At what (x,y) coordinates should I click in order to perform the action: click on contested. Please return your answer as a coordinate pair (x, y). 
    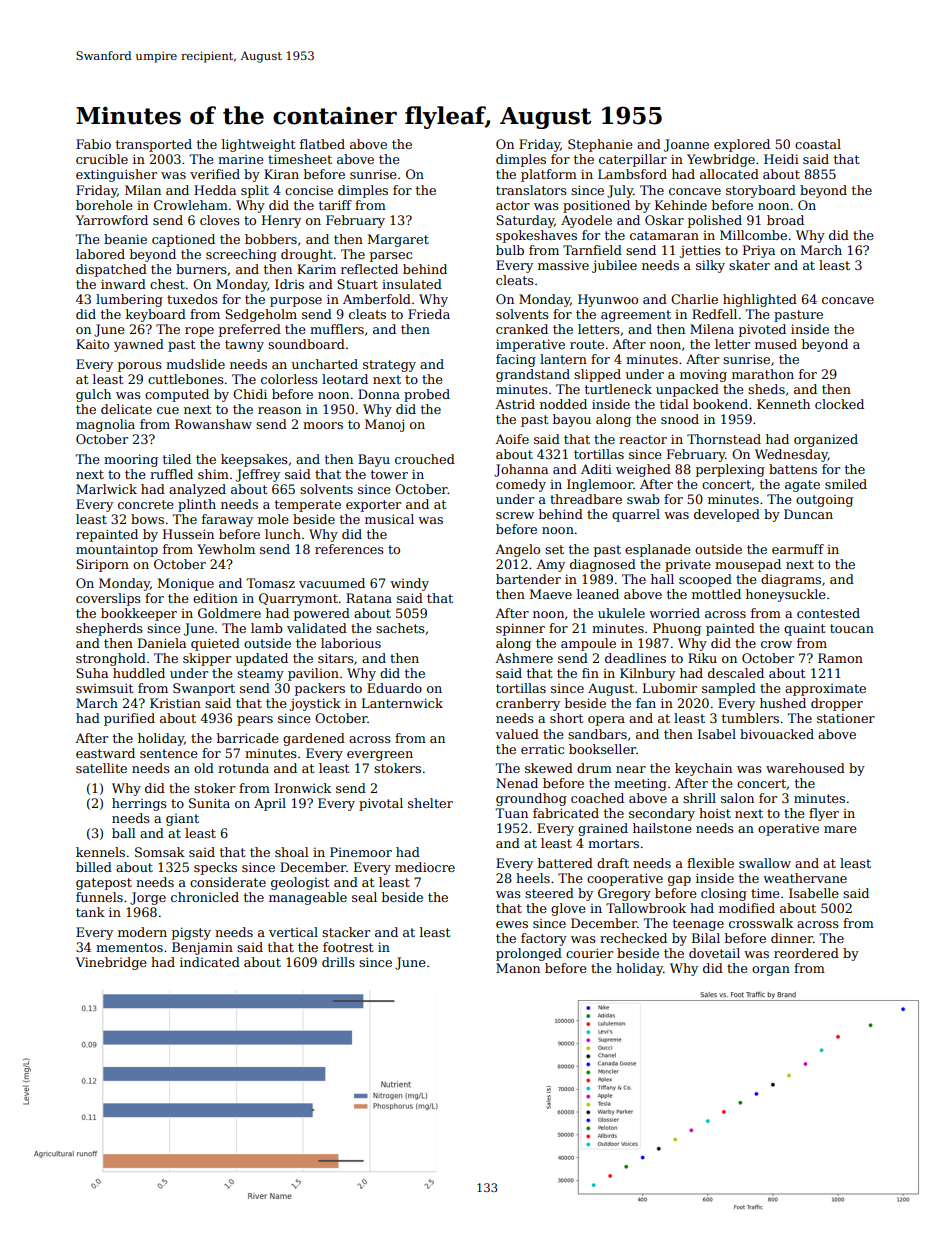
    Looking at the image, I should click on (828, 613).
